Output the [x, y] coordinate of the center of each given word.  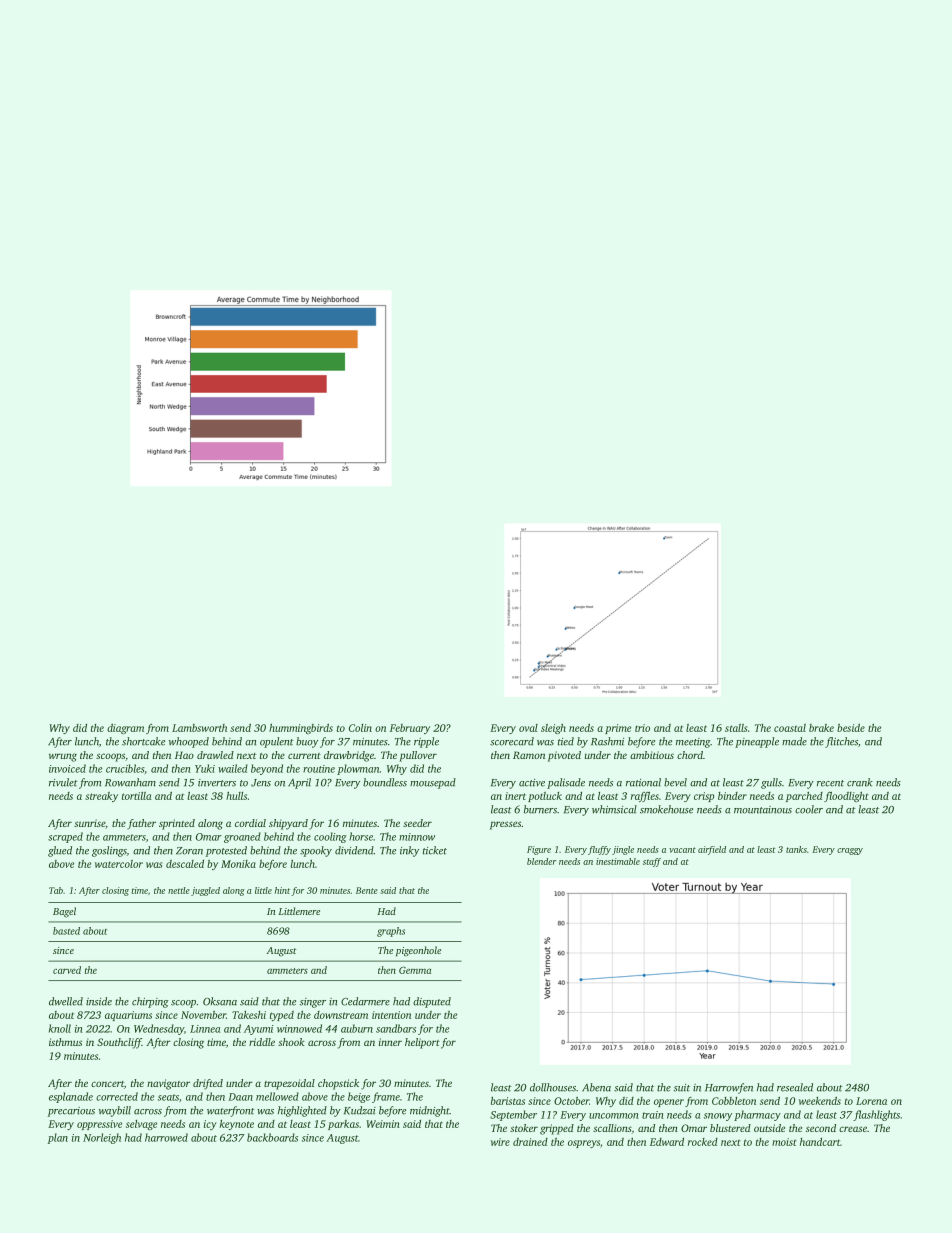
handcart [820, 1142]
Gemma [415, 970]
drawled [215, 755]
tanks [796, 849]
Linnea [205, 1029]
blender [541, 861]
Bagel [64, 912]
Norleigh [102, 1138]
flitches [841, 742]
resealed [795, 1087]
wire [500, 1142]
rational [643, 782]
